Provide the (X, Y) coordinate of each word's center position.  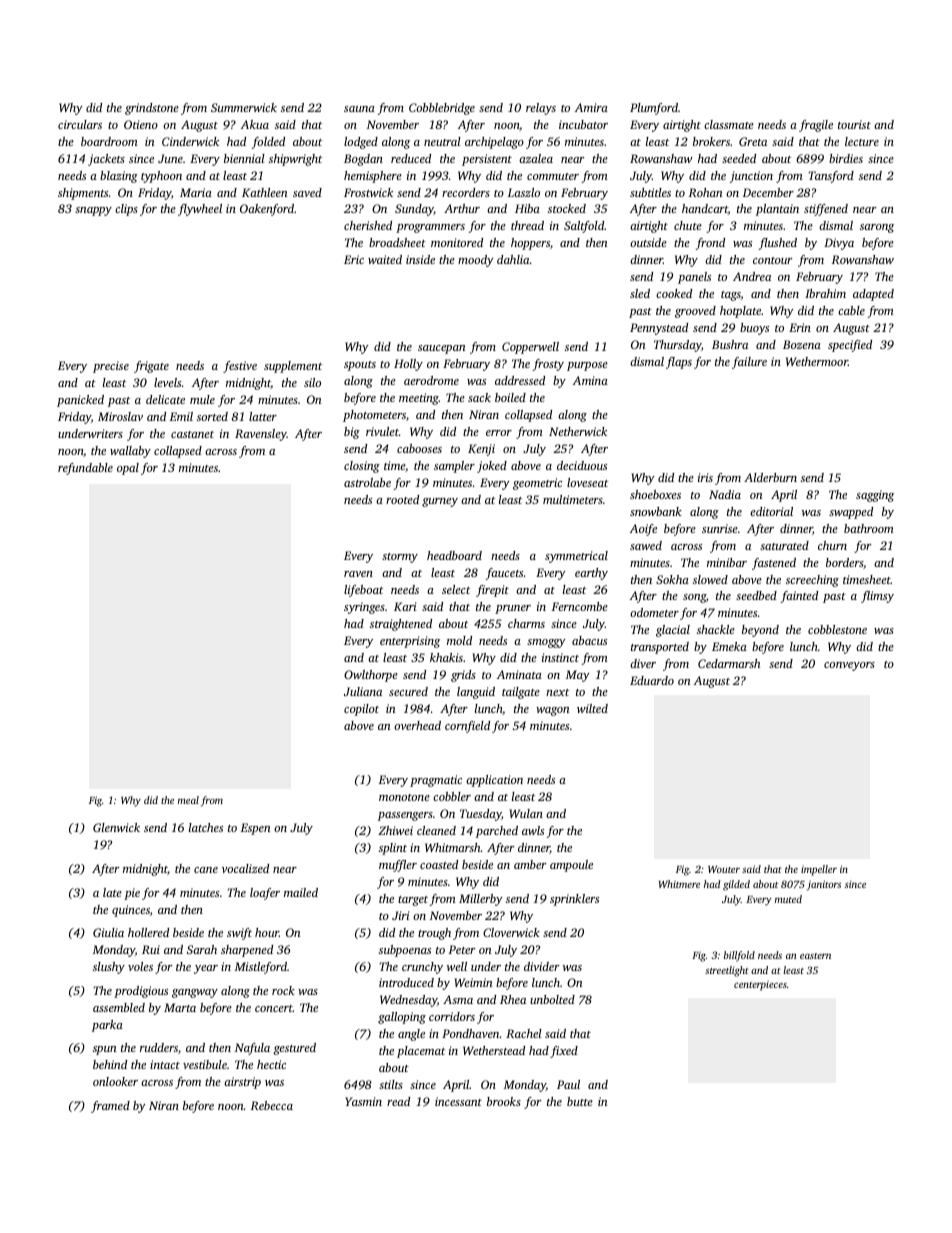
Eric (354, 259)
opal (128, 469)
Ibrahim (825, 293)
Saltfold (584, 227)
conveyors (849, 666)
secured (408, 691)
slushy (109, 968)
